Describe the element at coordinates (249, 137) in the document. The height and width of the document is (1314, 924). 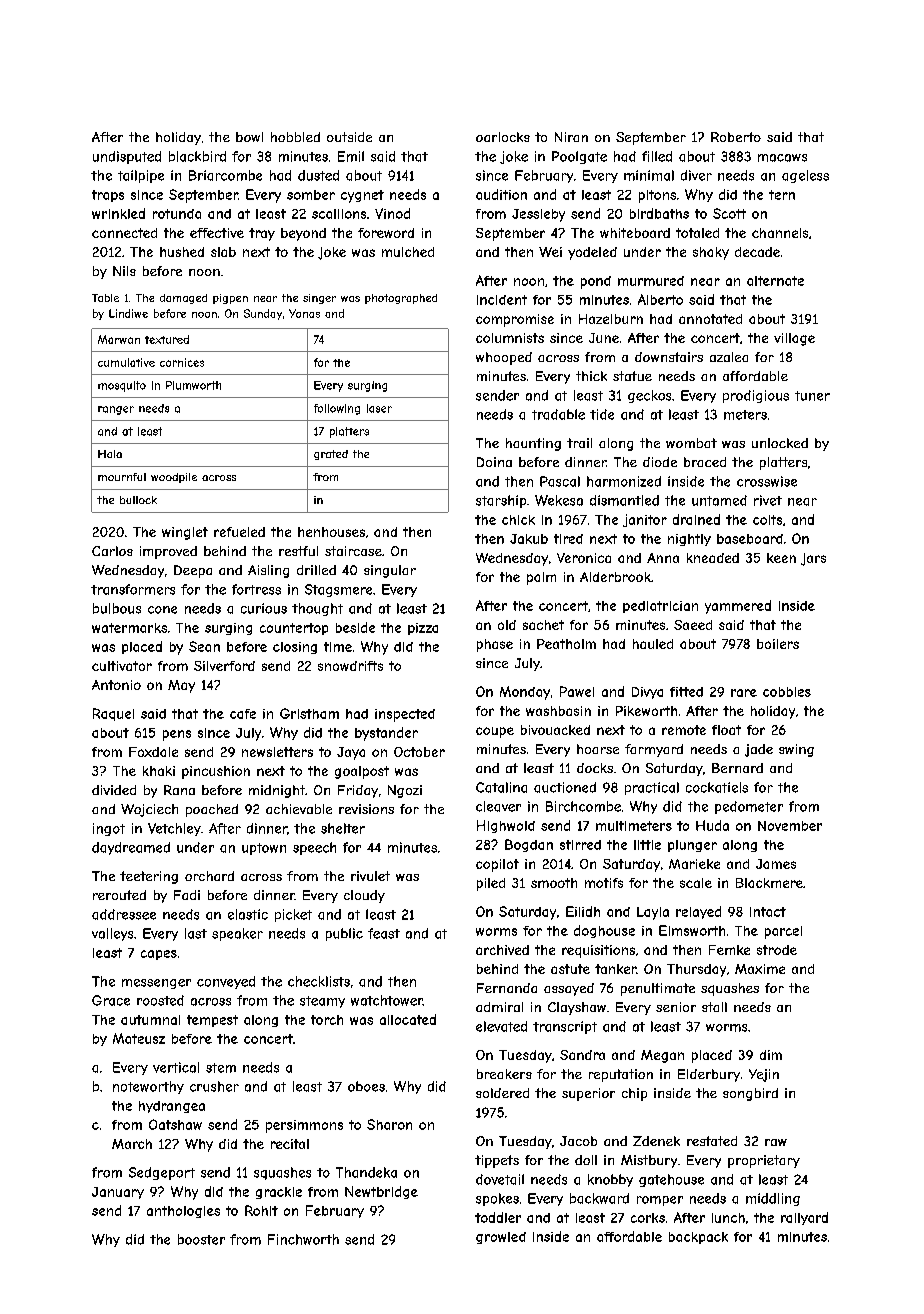
I see `bowl` at that location.
